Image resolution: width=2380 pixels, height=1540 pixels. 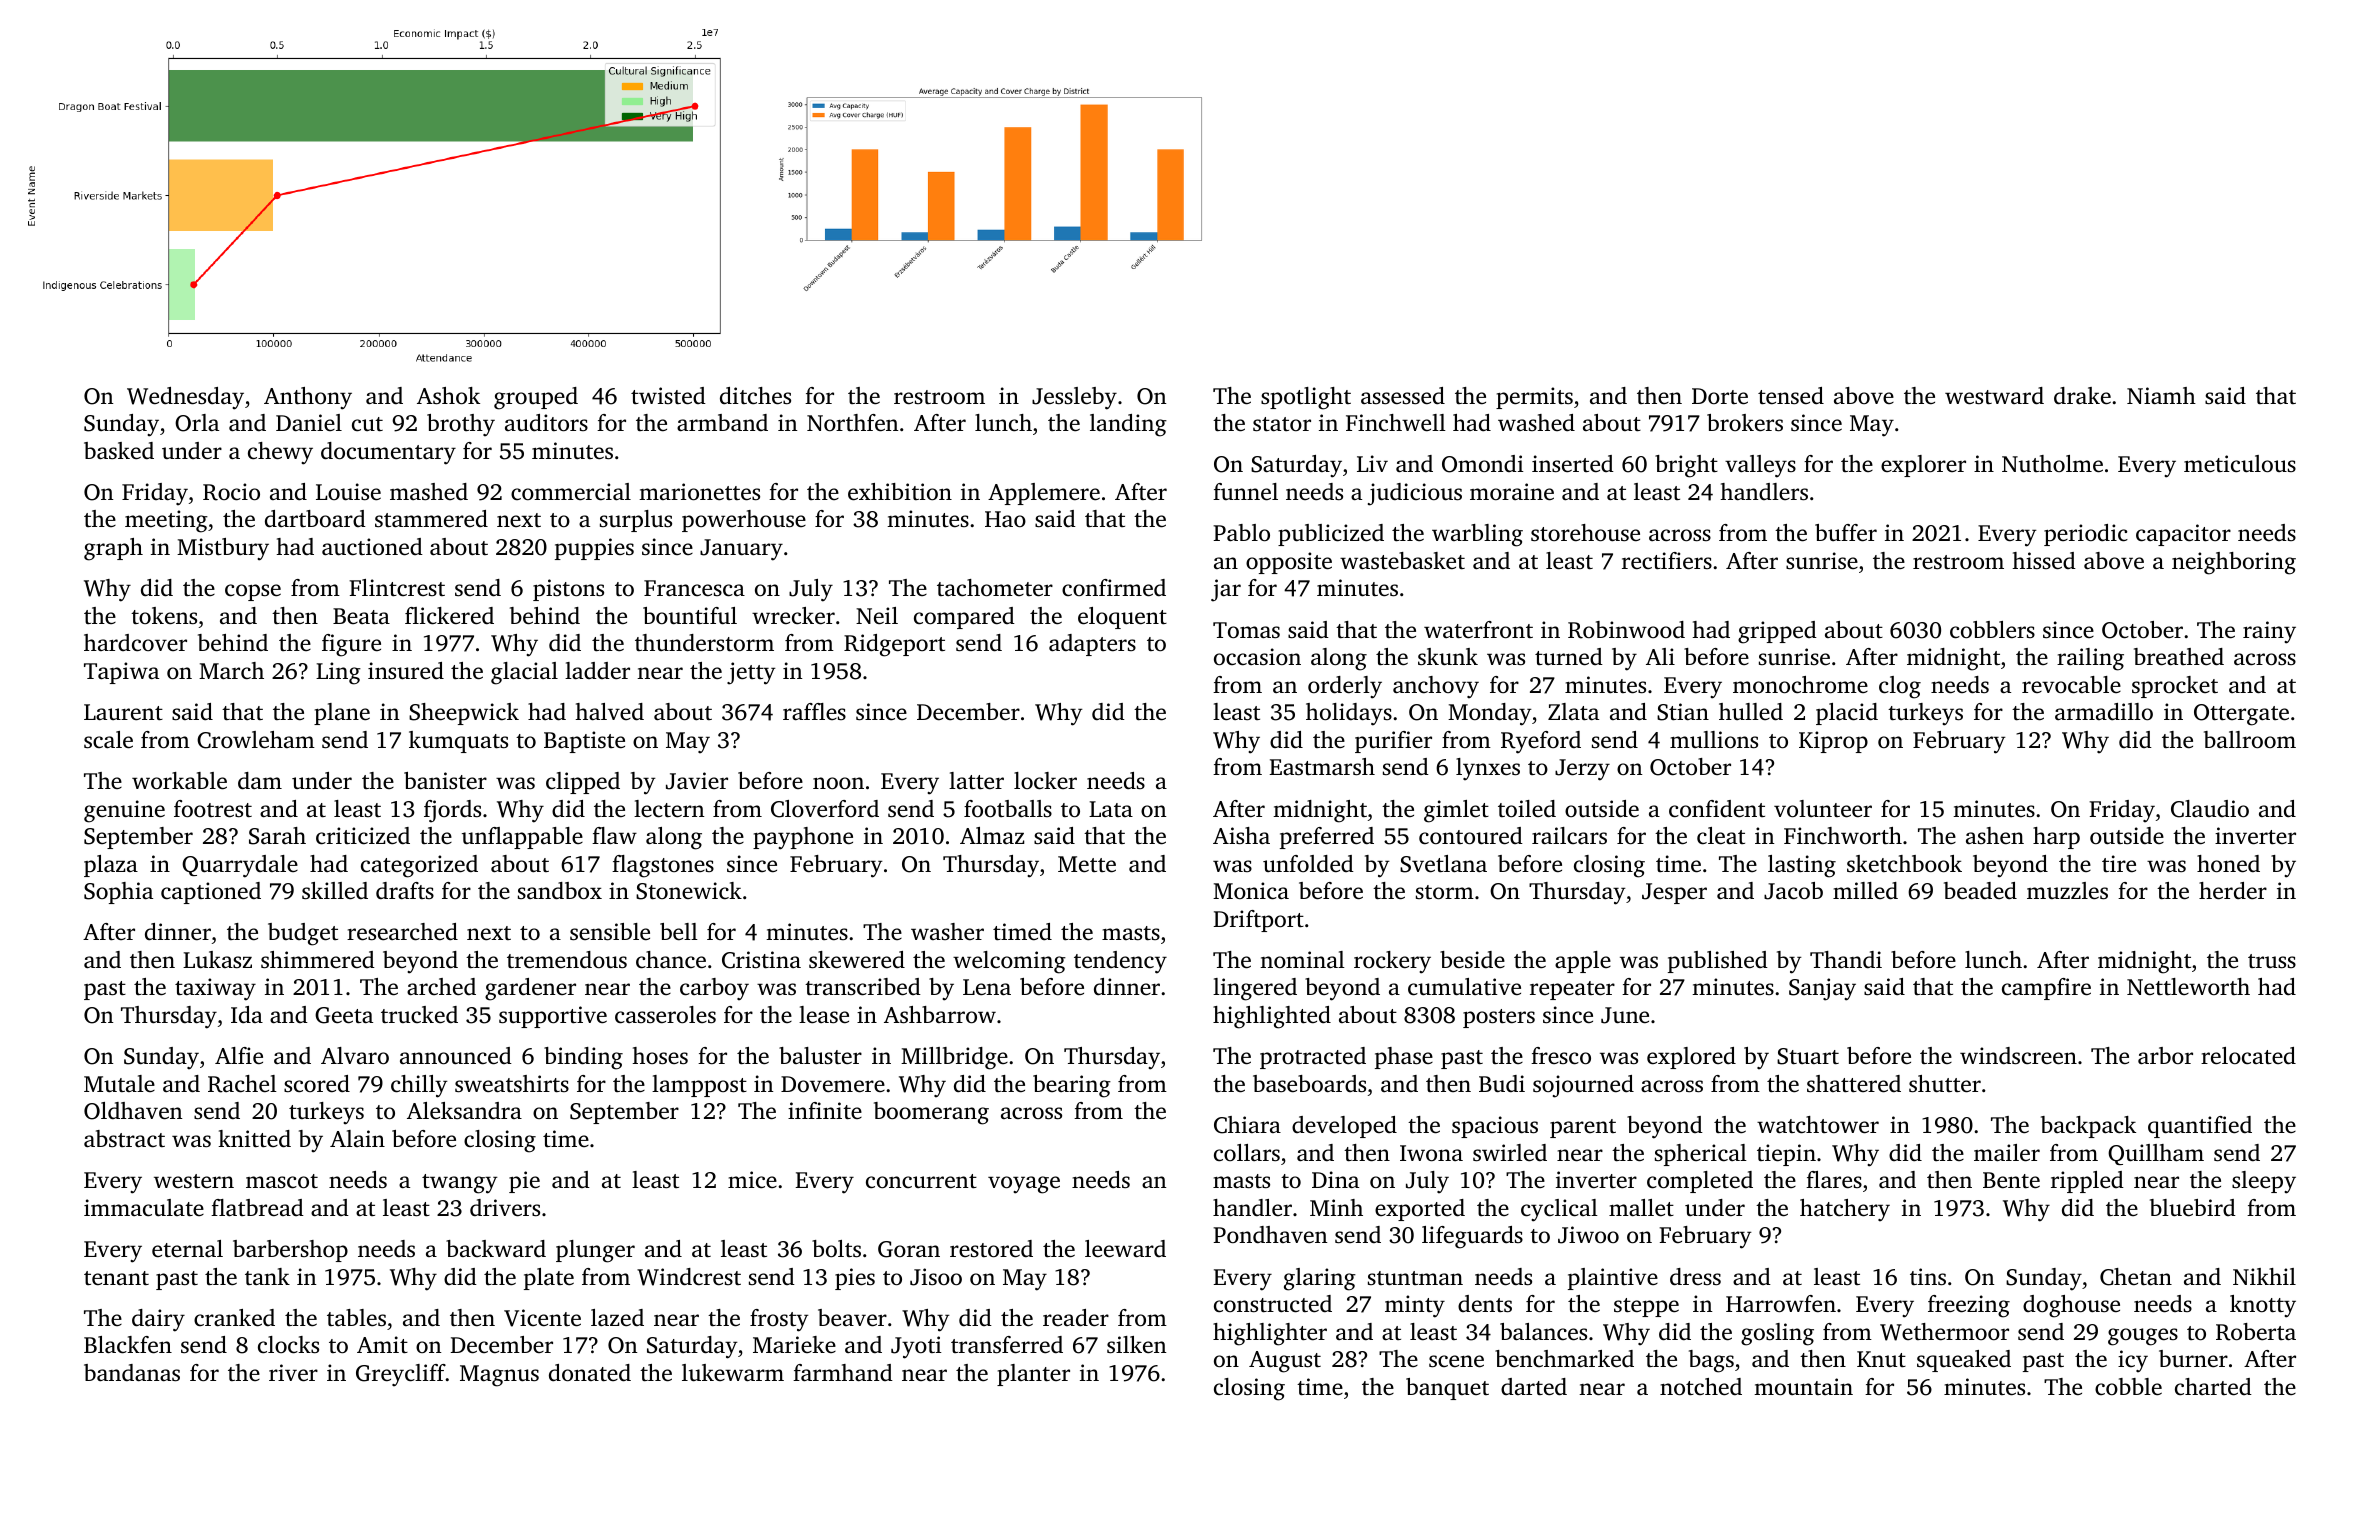 I want to click on budget, so click(x=303, y=934).
